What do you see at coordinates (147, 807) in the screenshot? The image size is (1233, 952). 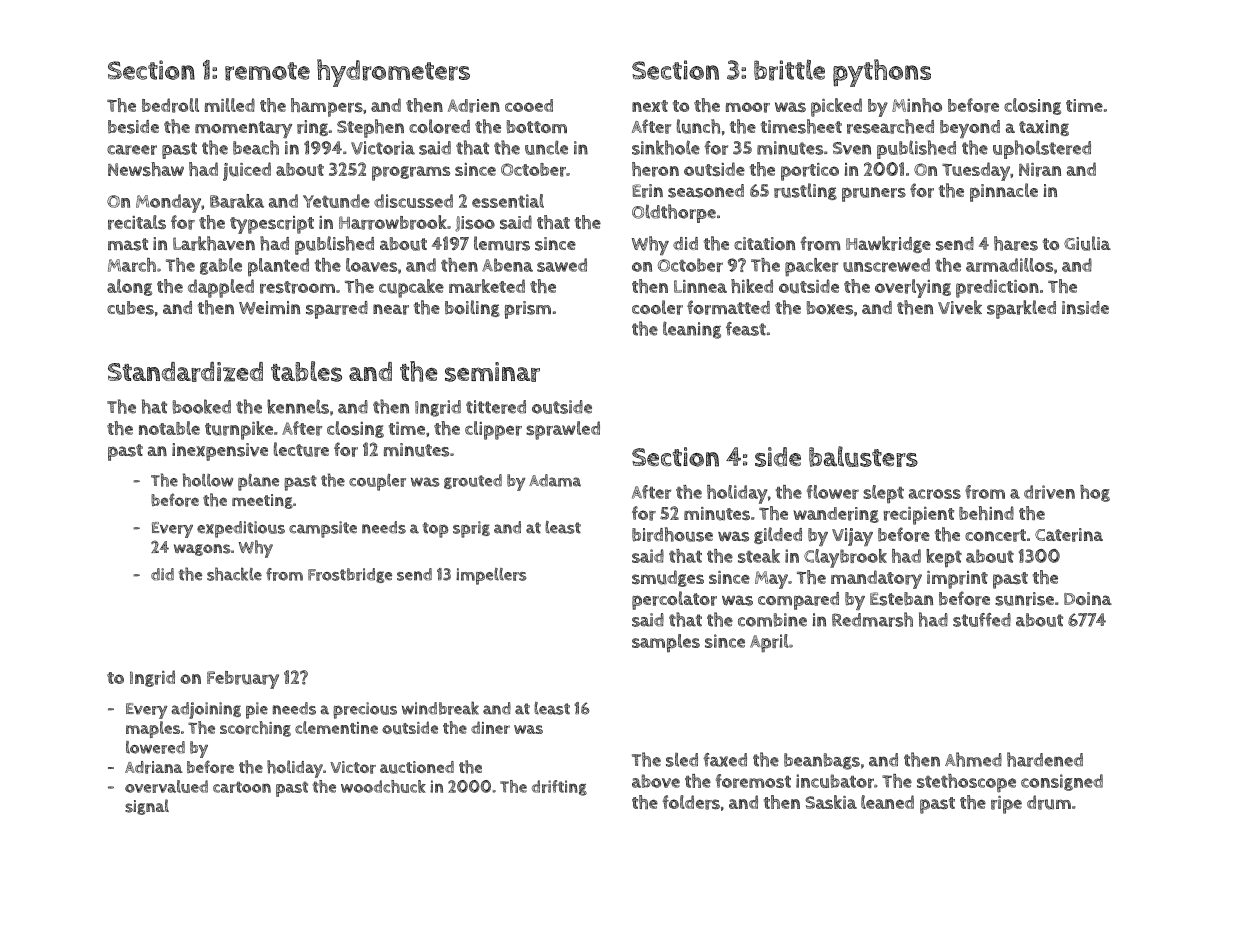 I see `signal` at bounding box center [147, 807].
